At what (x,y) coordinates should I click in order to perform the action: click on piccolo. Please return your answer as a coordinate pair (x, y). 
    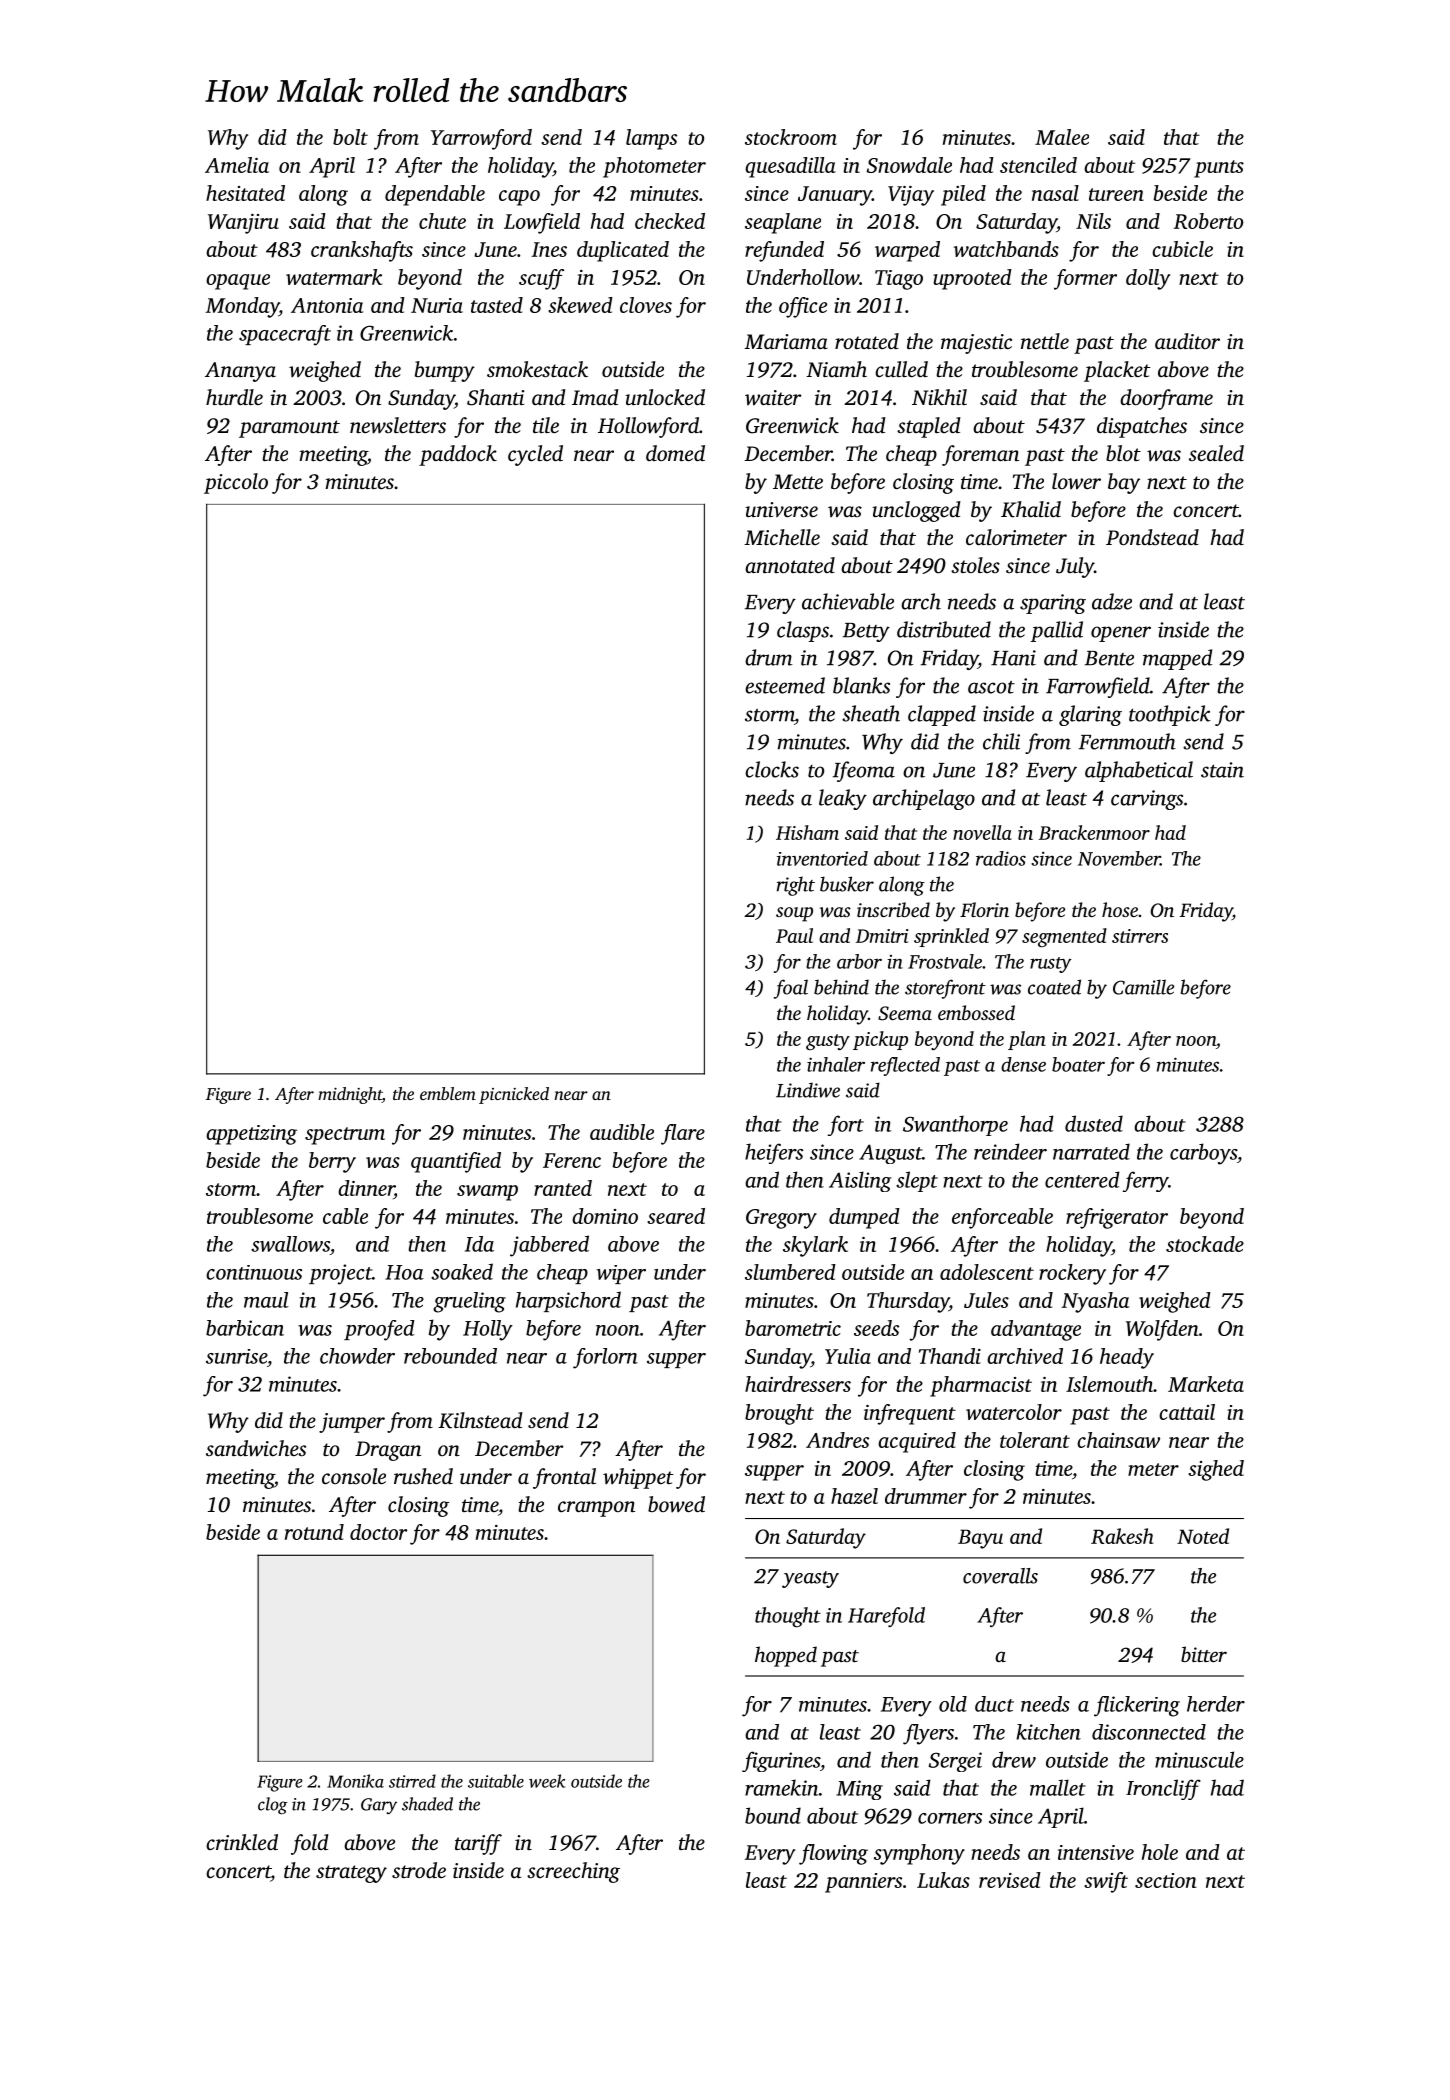
    Looking at the image, I should click on (236, 483).
